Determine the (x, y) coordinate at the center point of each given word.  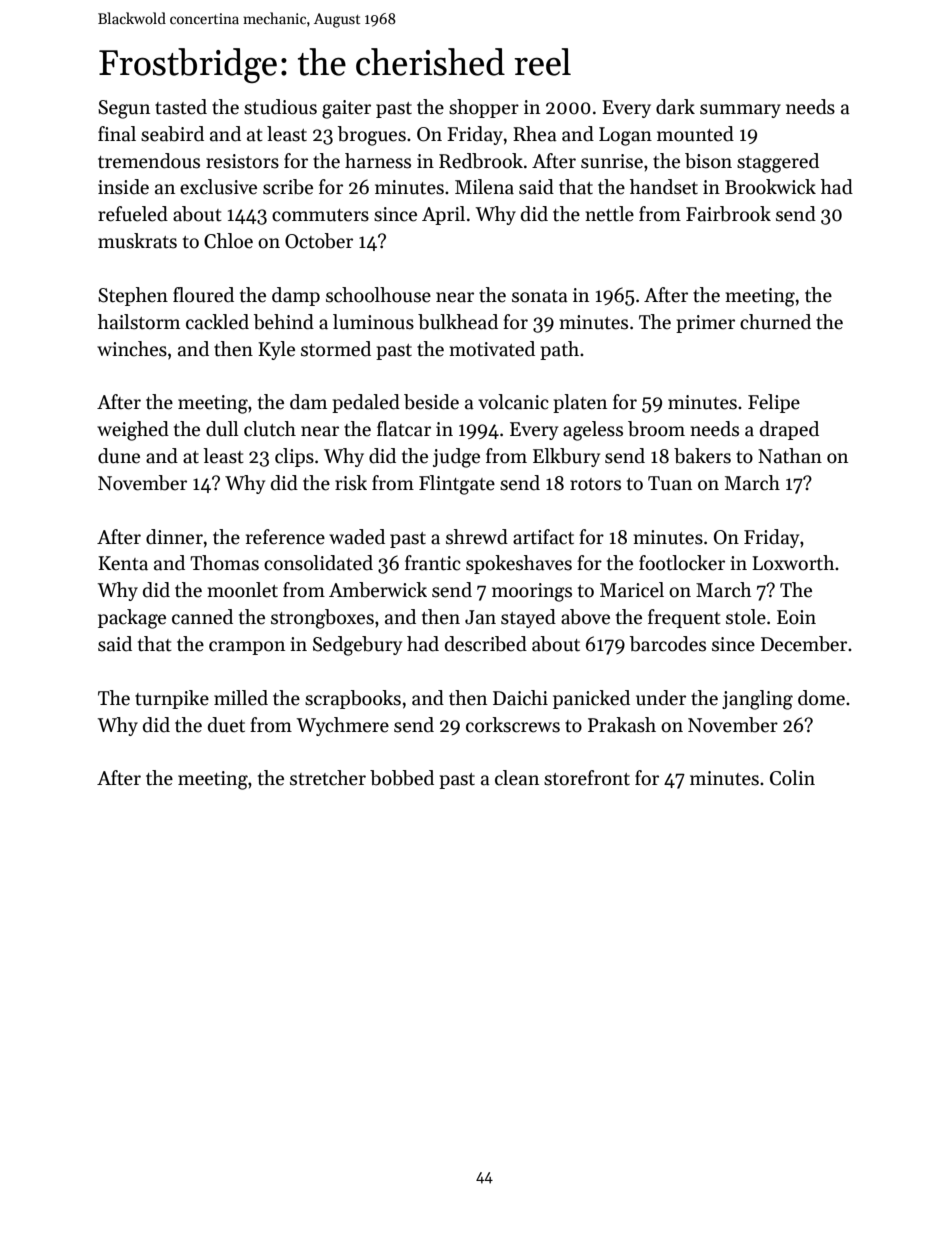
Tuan (670, 483)
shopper (484, 108)
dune (119, 456)
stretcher (328, 778)
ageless (593, 431)
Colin (792, 778)
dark (675, 107)
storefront (587, 778)
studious (280, 107)
